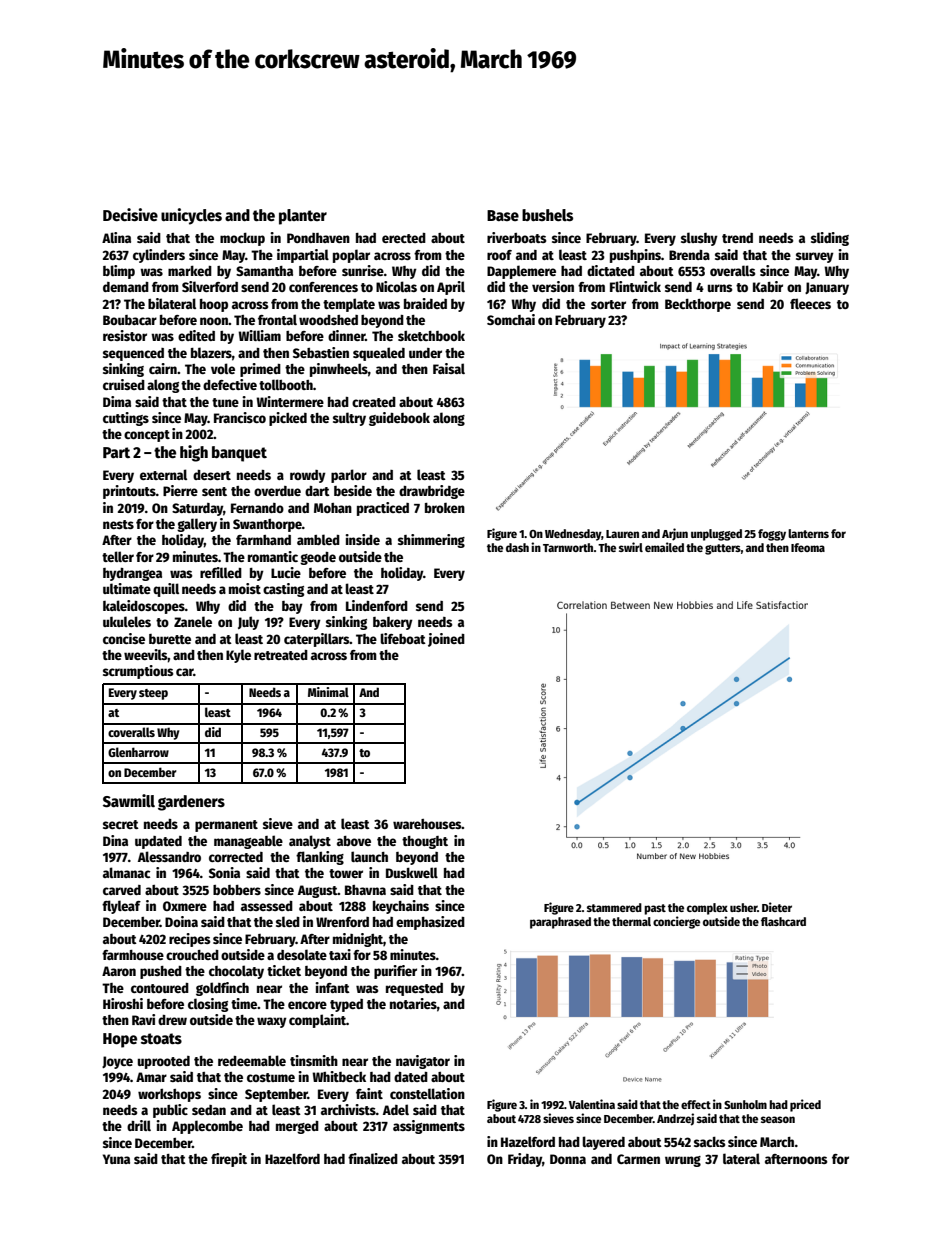 This screenshot has height=1233, width=952. What do you see at coordinates (631, 547) in the screenshot?
I see `swirl` at bounding box center [631, 547].
